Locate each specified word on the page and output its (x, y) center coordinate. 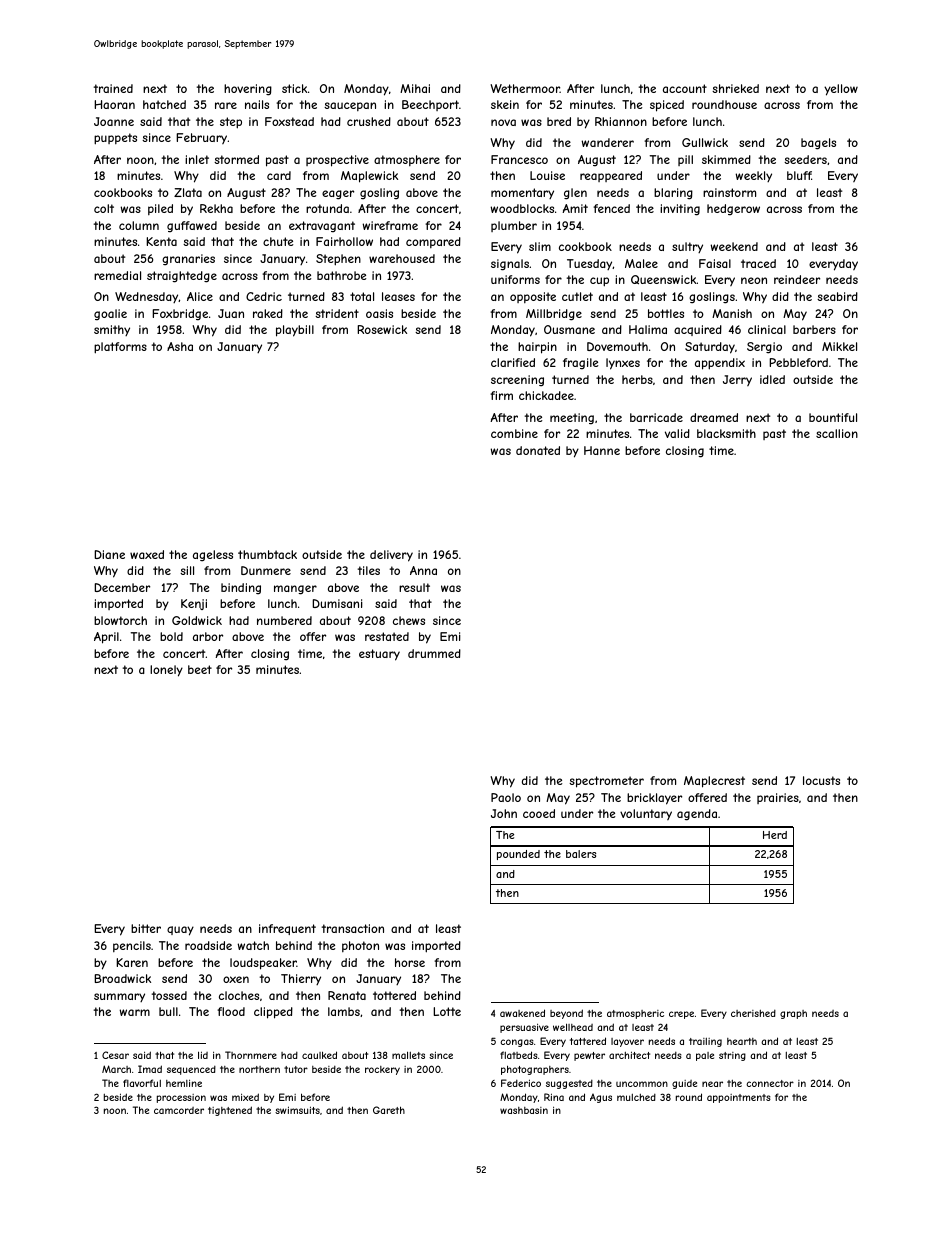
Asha (180, 346)
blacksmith (726, 433)
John (504, 813)
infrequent (287, 929)
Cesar (115, 1055)
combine (514, 433)
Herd (775, 835)
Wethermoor (525, 88)
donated (538, 450)
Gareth (389, 1110)
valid (677, 433)
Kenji (194, 604)
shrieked (735, 88)
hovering (248, 90)
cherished (753, 1013)
